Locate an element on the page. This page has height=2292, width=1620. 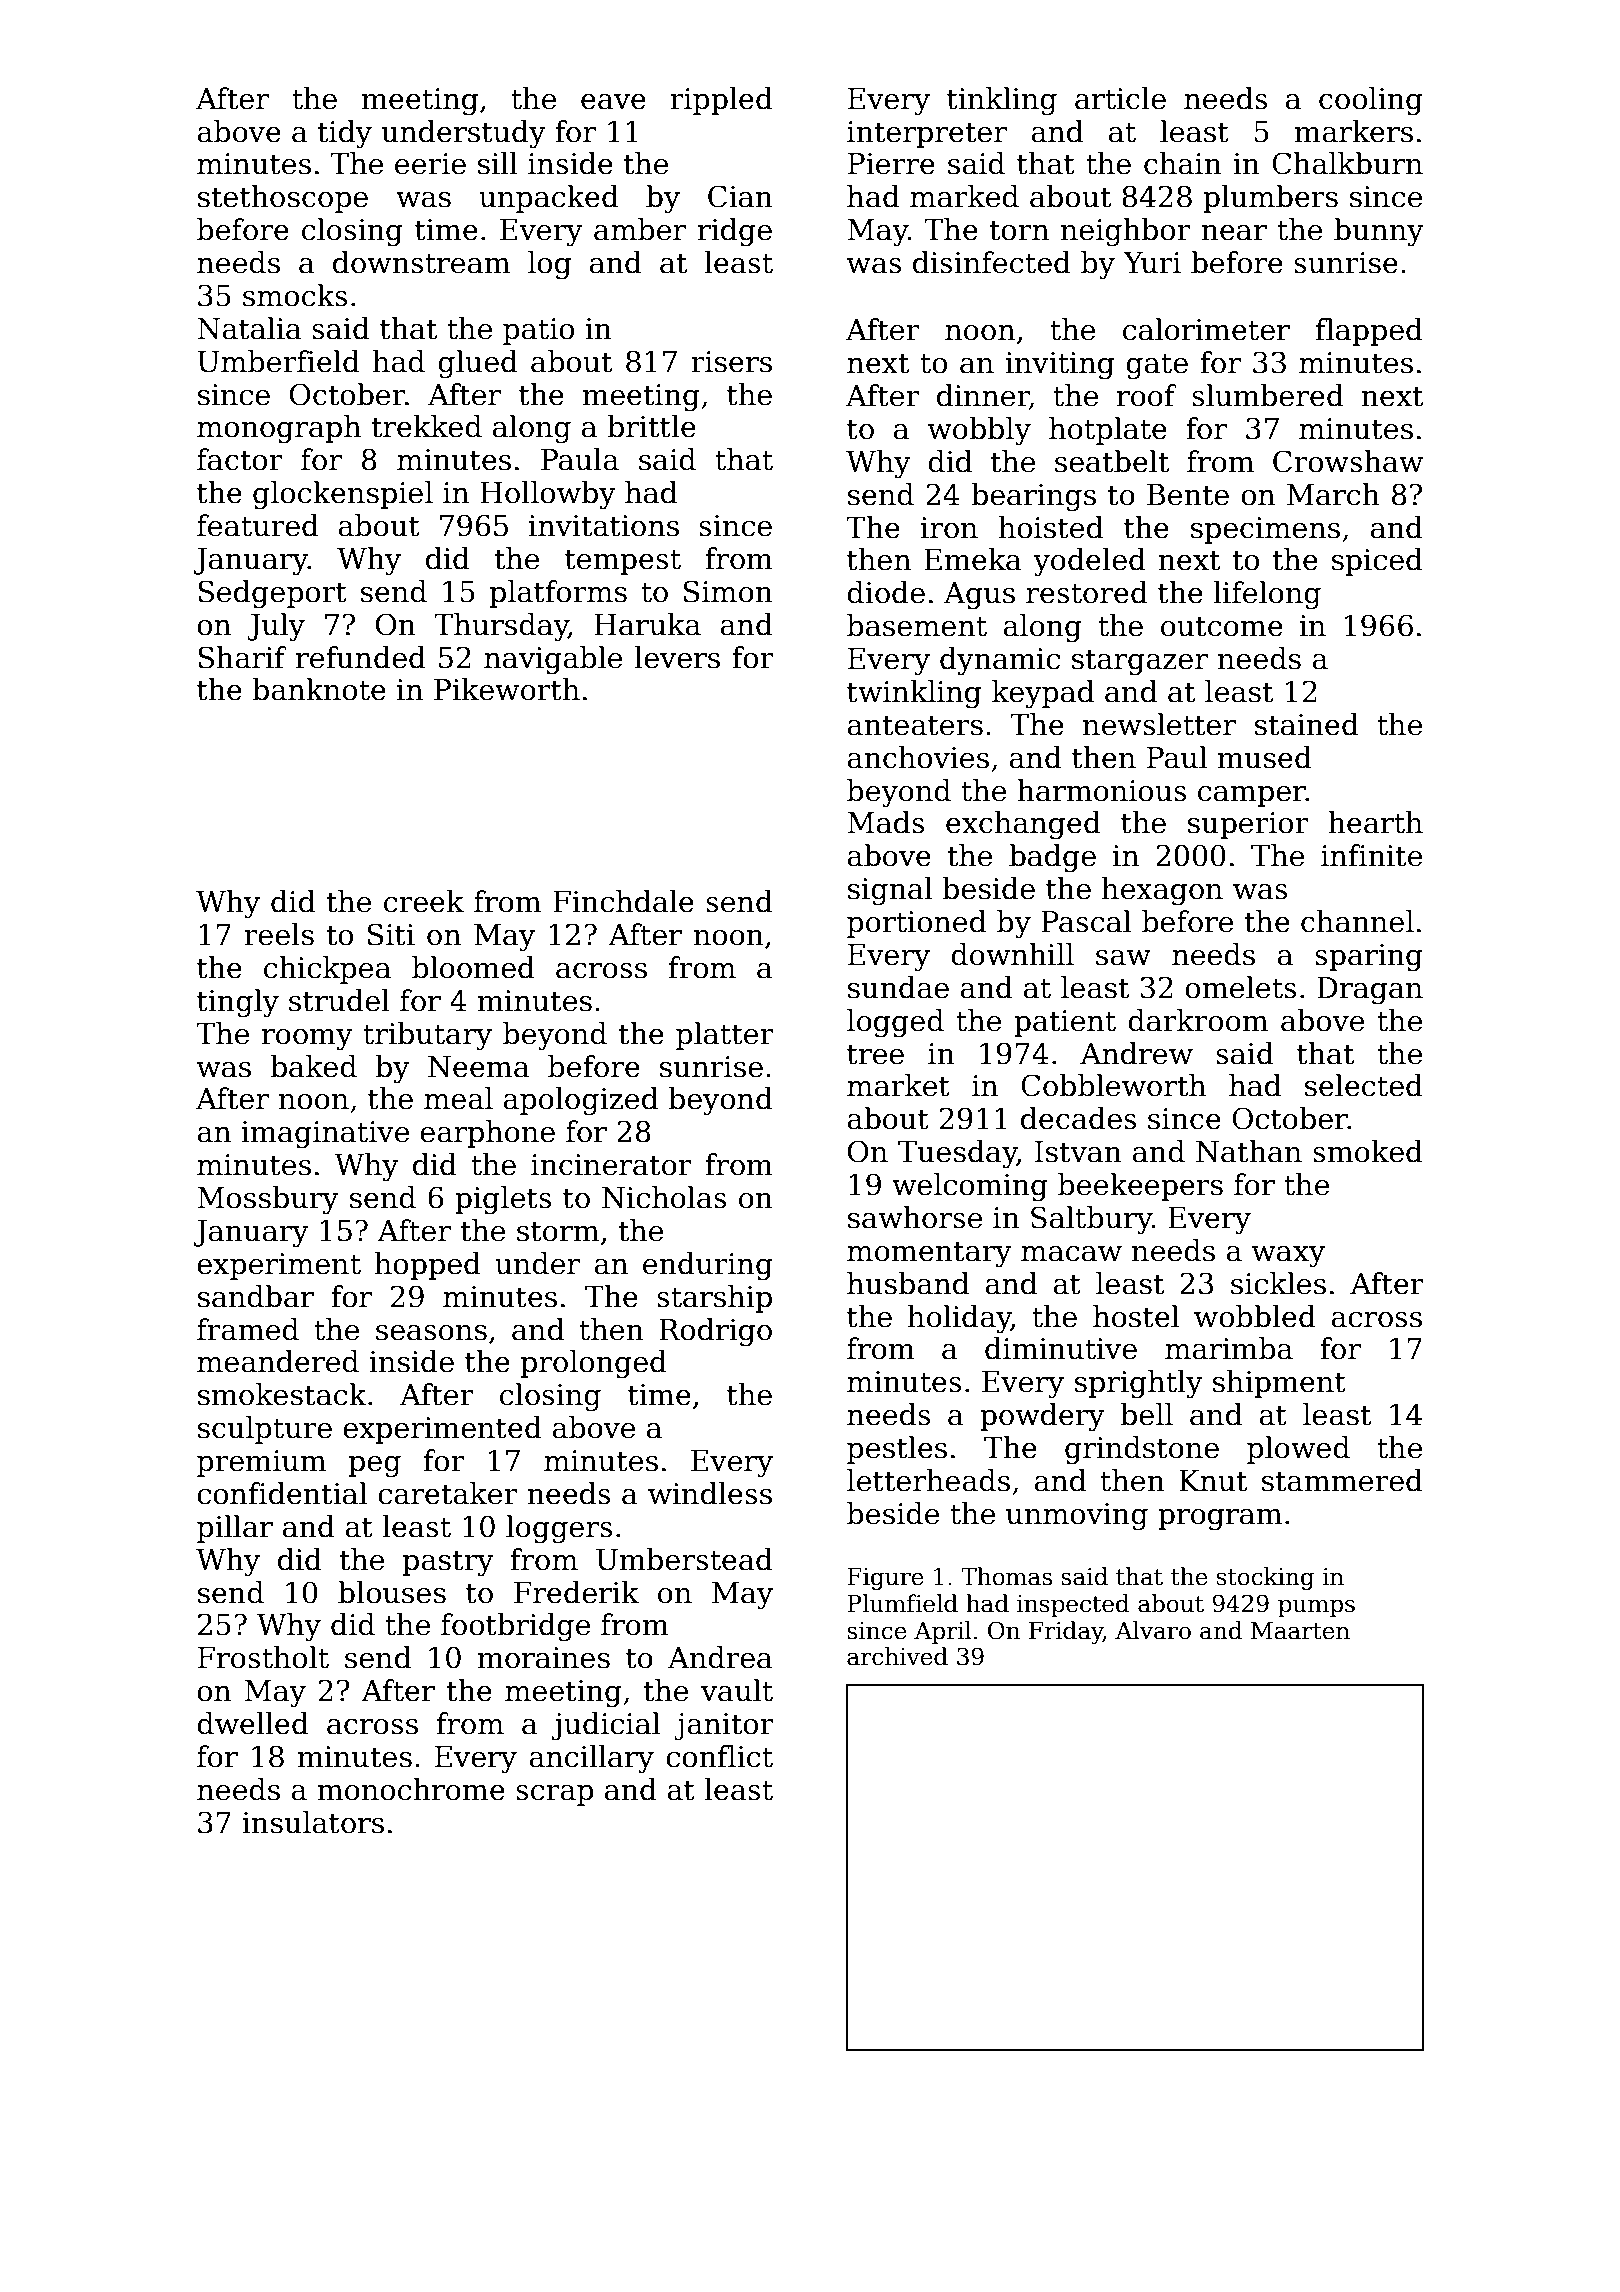
tidy is located at coordinates (345, 134).
